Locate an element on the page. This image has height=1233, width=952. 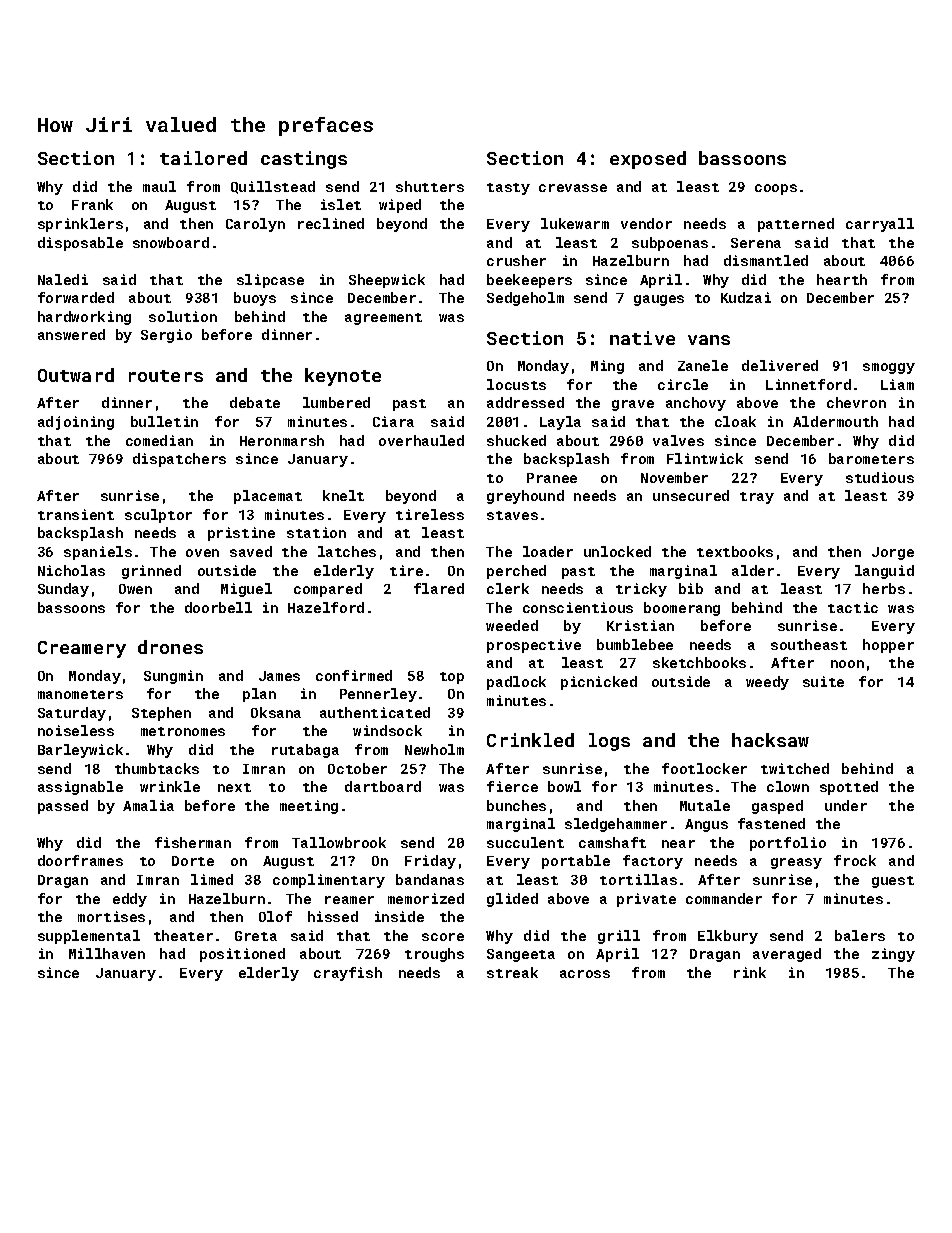
crevasse is located at coordinates (573, 188).
